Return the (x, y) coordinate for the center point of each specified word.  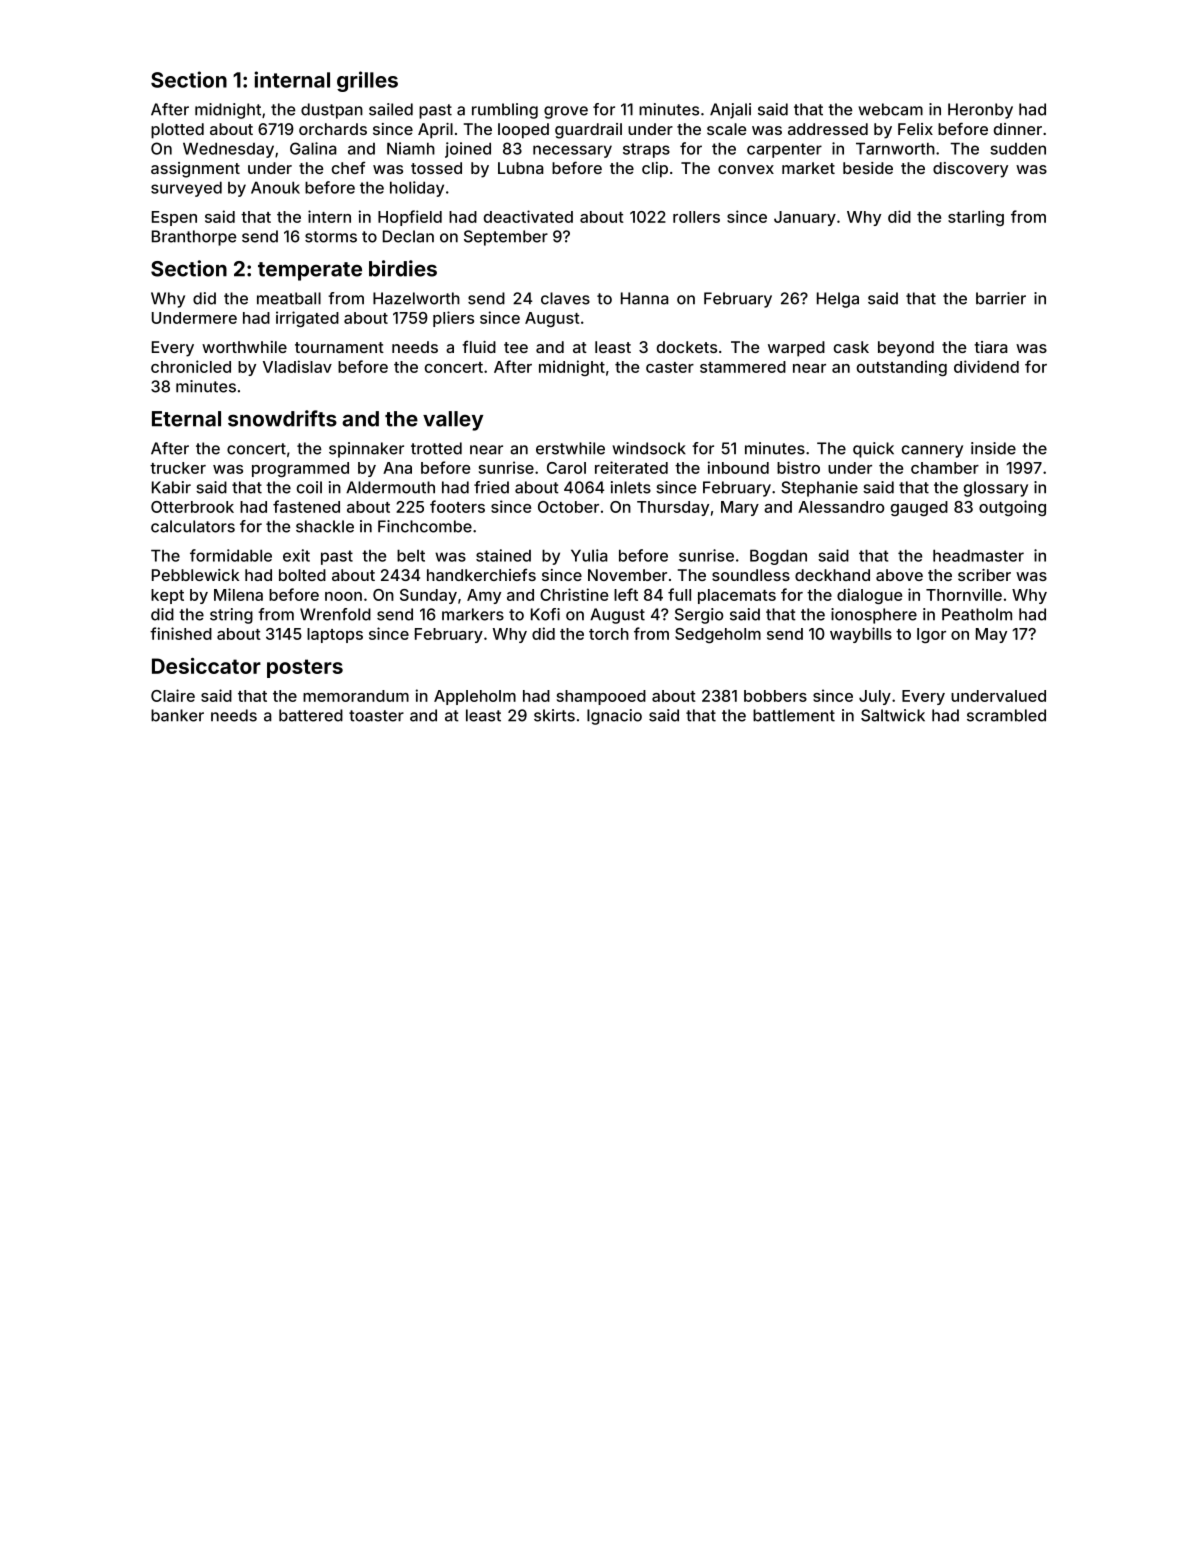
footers (457, 506)
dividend (986, 366)
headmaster (978, 555)
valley (453, 421)
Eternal (186, 419)
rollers (696, 217)
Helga (838, 300)
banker (177, 715)
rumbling (505, 111)
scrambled (1006, 715)
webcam (890, 109)
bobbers (775, 696)
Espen (174, 218)
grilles (367, 81)
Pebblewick (196, 575)
